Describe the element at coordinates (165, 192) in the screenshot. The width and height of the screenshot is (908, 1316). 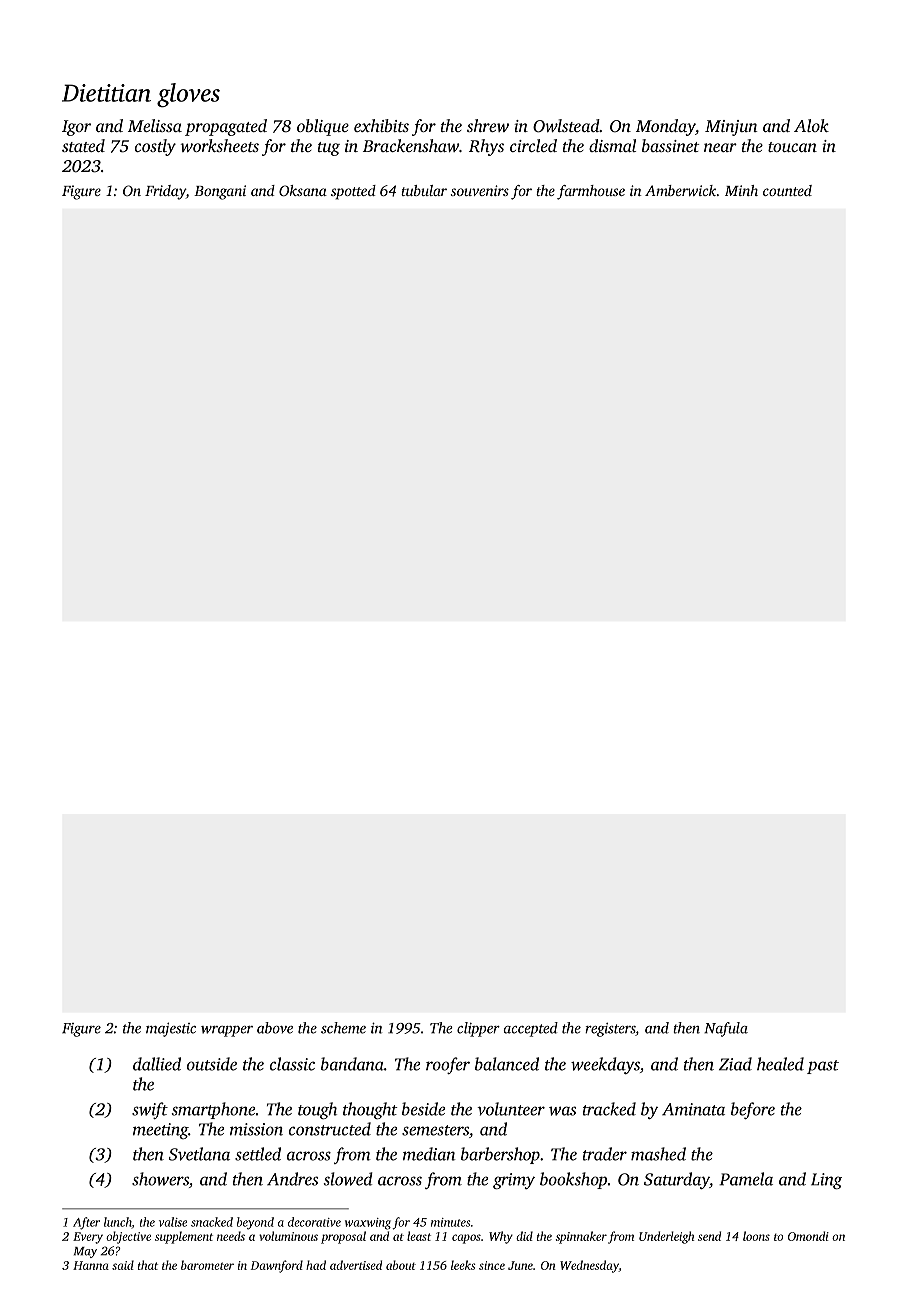
I see `Friday` at that location.
